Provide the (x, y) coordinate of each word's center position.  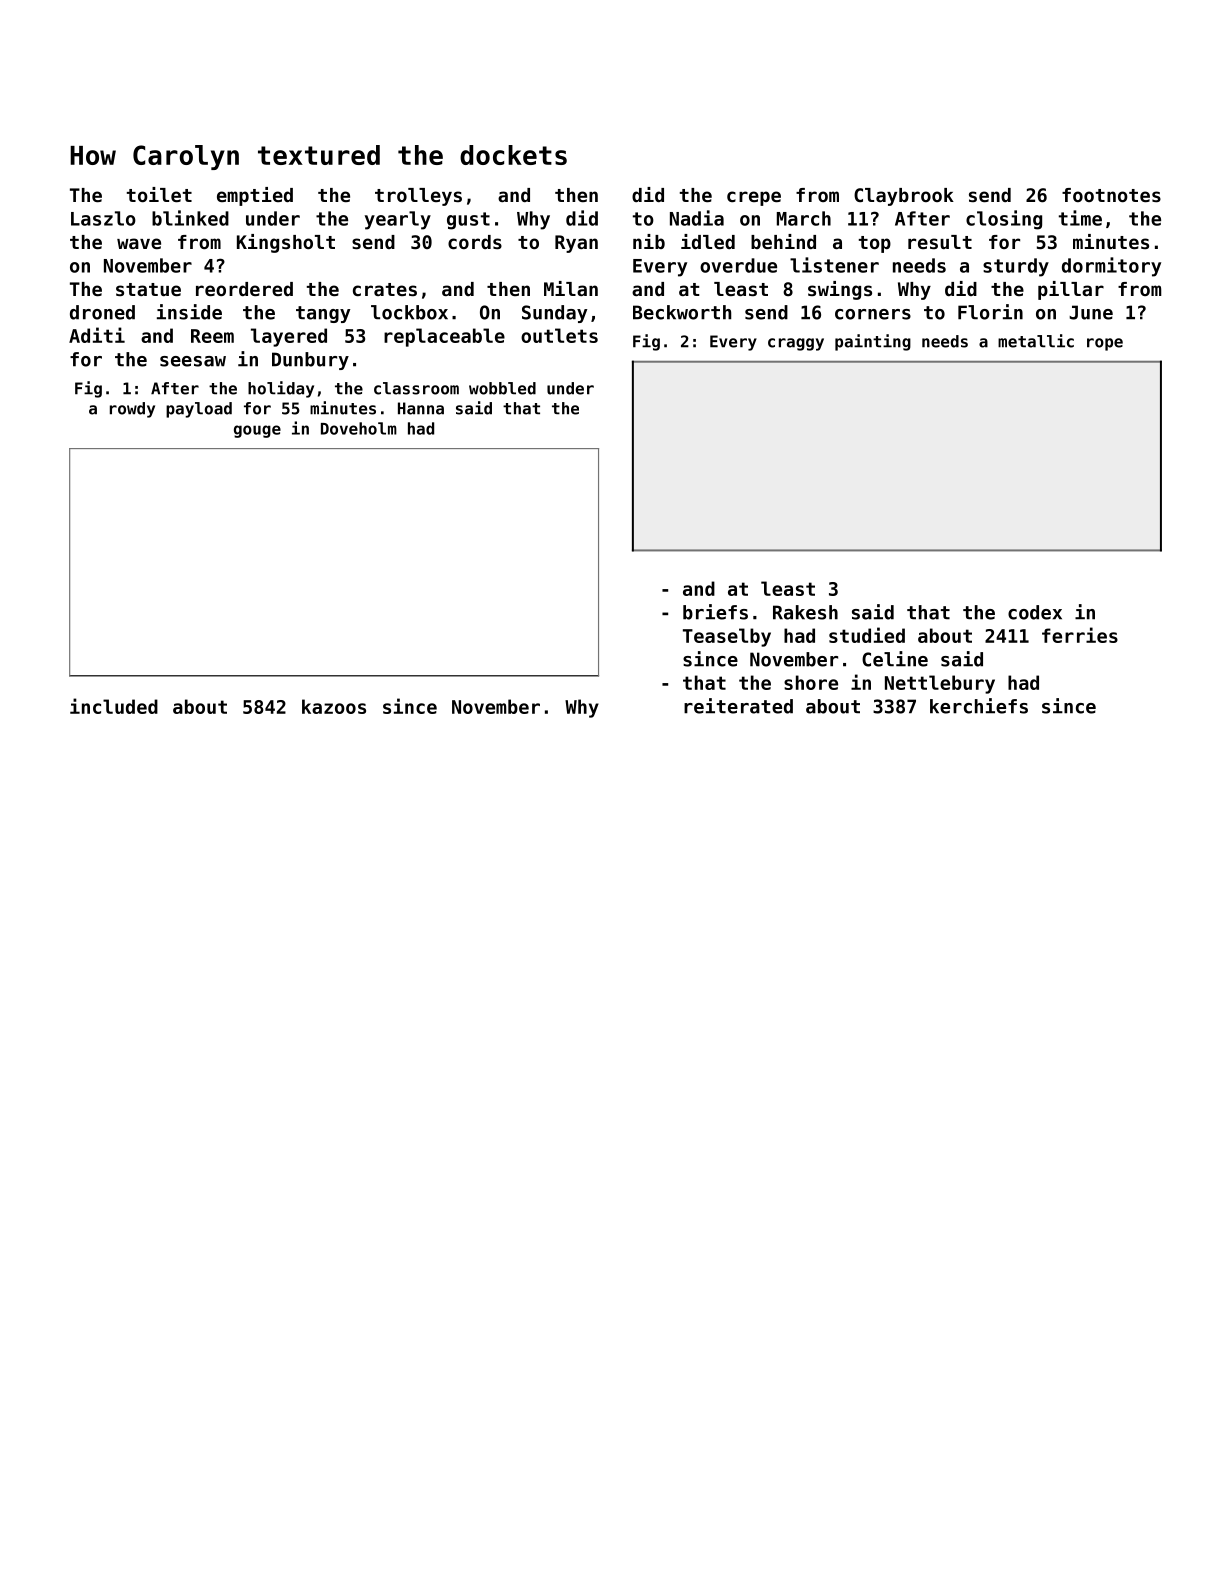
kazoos (334, 706)
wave (139, 243)
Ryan (576, 244)
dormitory (1111, 267)
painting (873, 342)
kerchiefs (979, 706)
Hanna (421, 408)
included (114, 706)
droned (102, 312)
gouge (257, 431)
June (1091, 312)
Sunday (554, 314)
